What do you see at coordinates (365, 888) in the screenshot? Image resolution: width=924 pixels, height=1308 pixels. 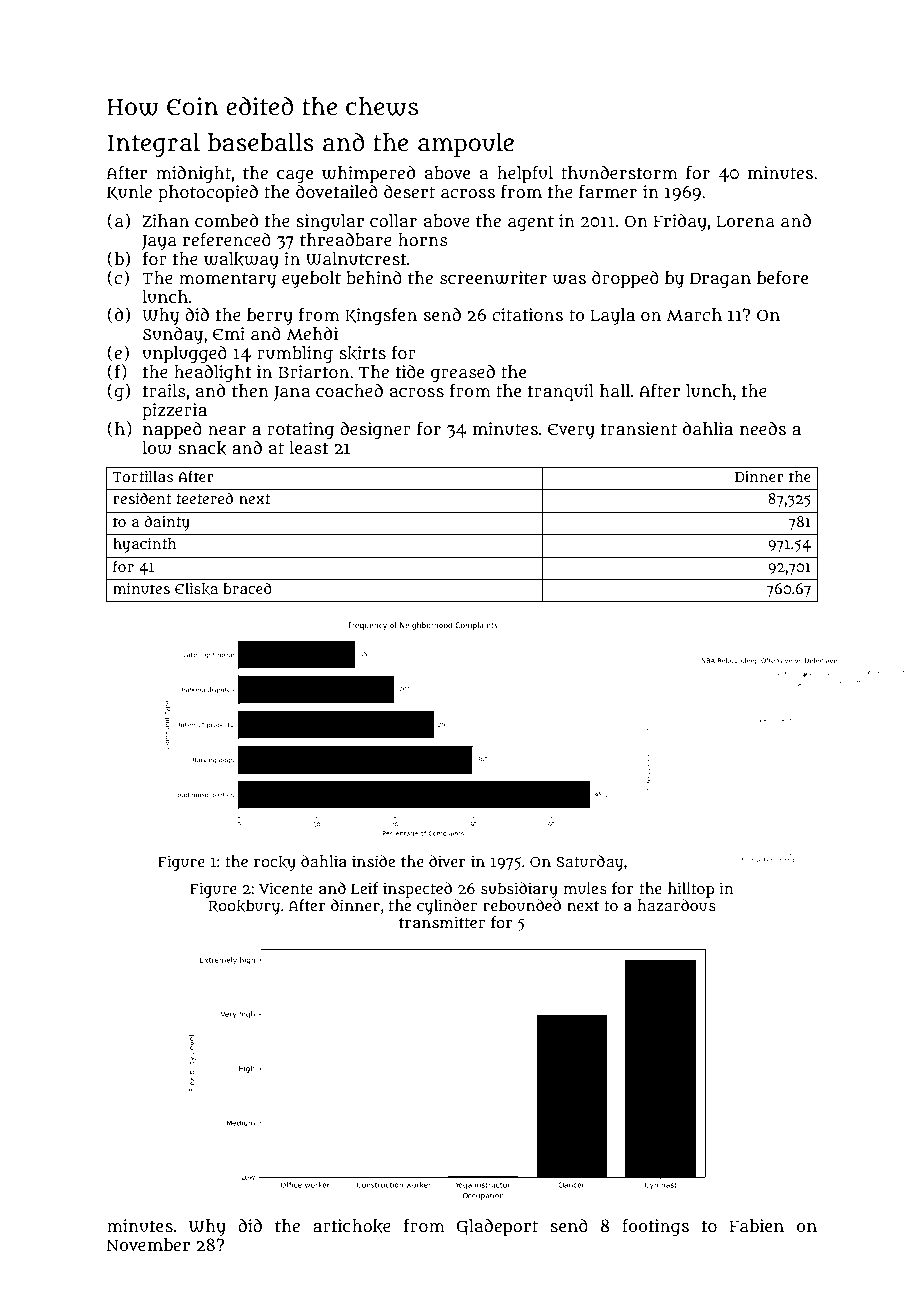 I see `Leif` at bounding box center [365, 888].
